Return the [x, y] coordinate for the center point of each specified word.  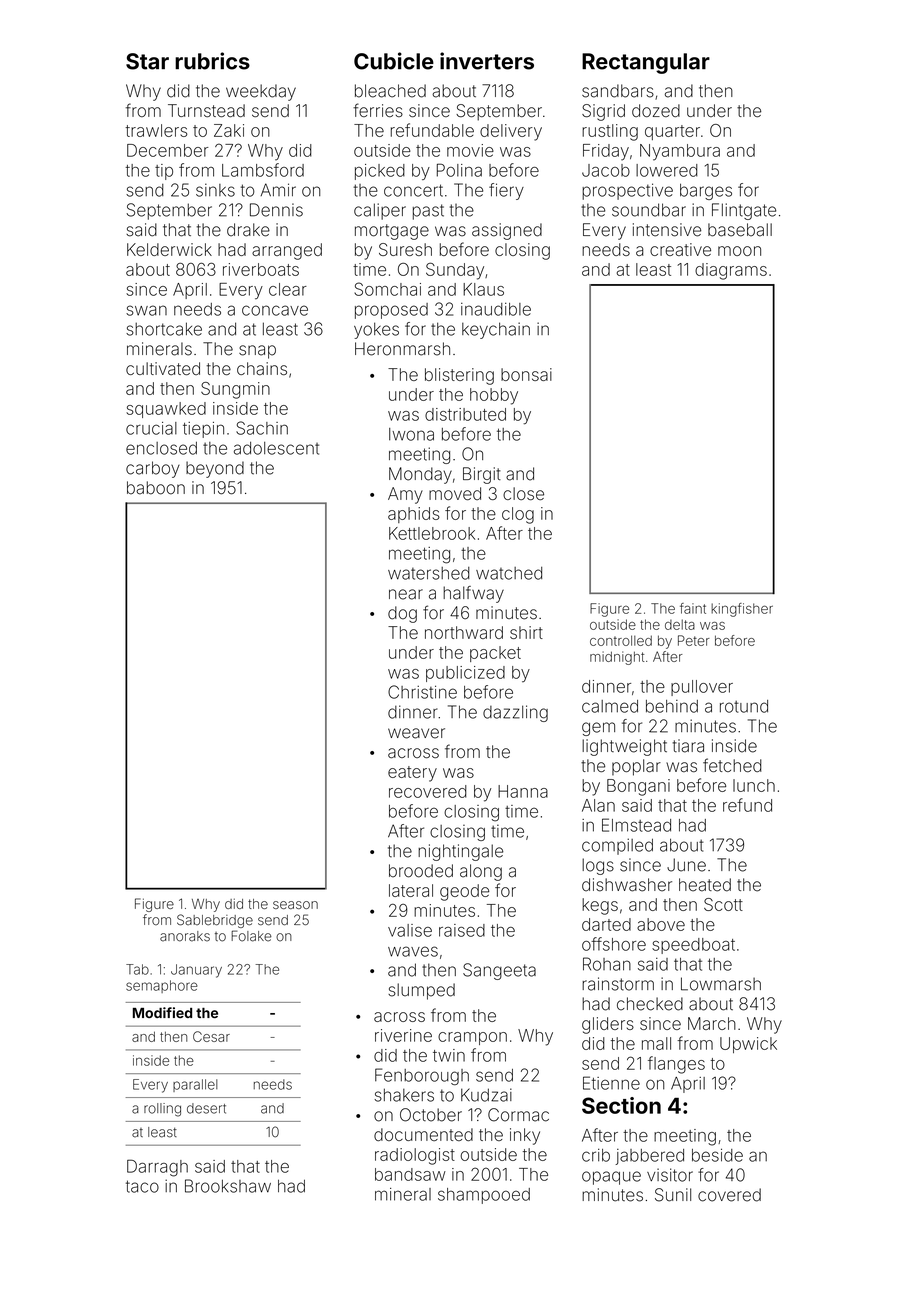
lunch [754, 785]
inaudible [496, 309]
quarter [672, 132]
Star [147, 61]
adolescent [276, 448]
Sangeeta [499, 971]
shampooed [484, 1196]
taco [142, 1186]
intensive [667, 230]
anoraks [185, 936]
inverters [487, 61]
